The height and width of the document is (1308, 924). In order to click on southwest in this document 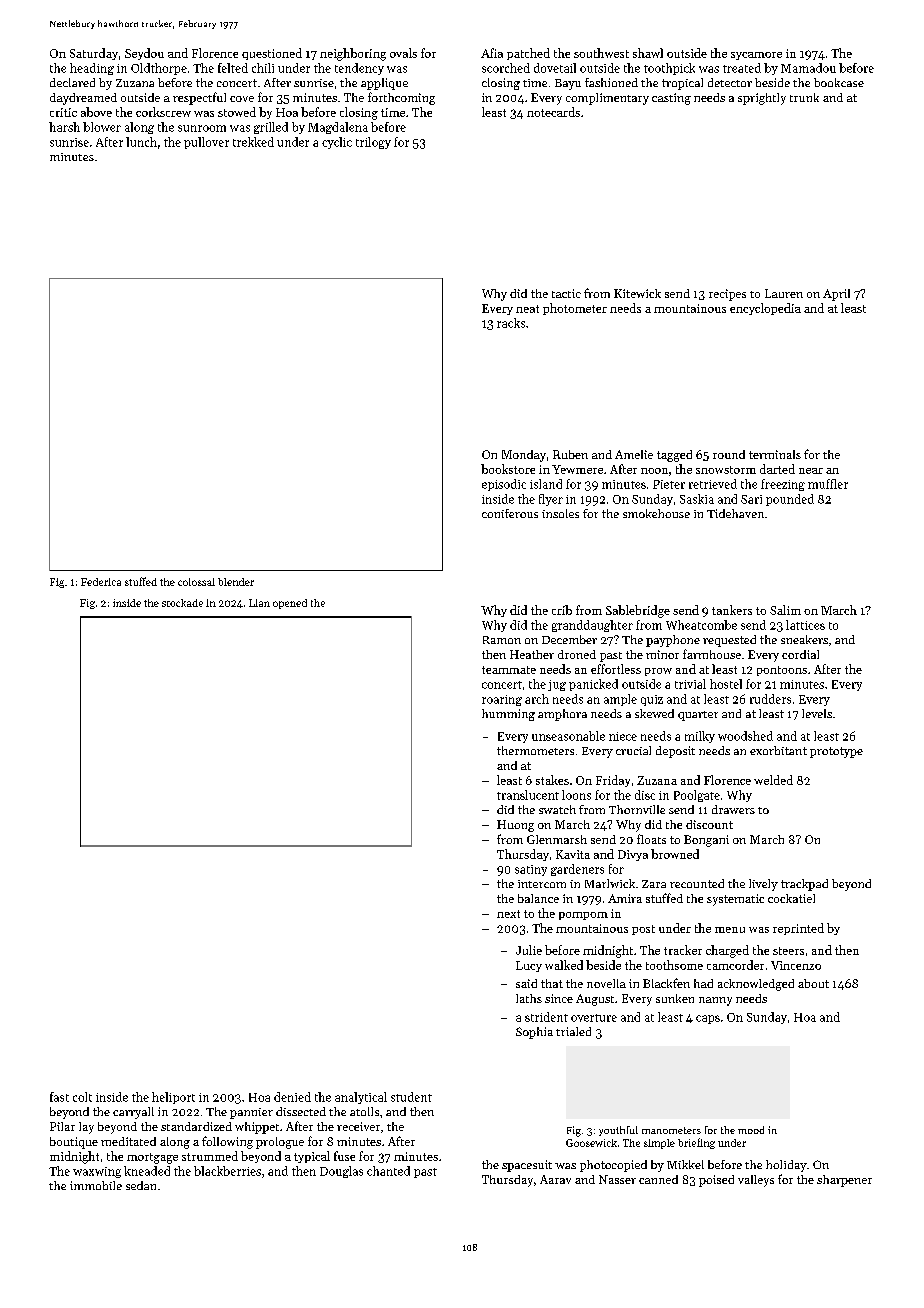, I will do `click(601, 53)`.
